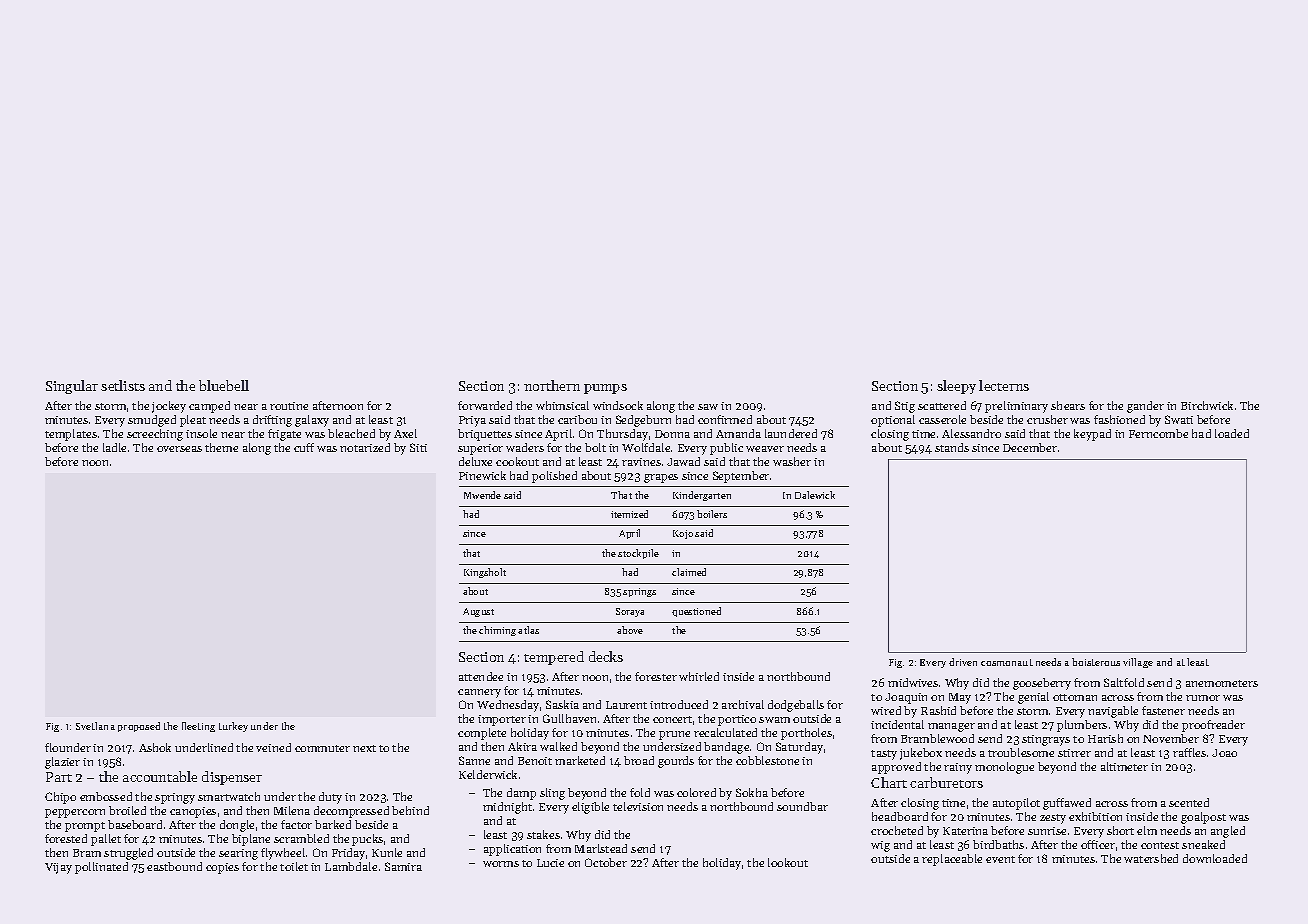 The image size is (1308, 924). What do you see at coordinates (956, 387) in the document?
I see `sleepy` at bounding box center [956, 387].
